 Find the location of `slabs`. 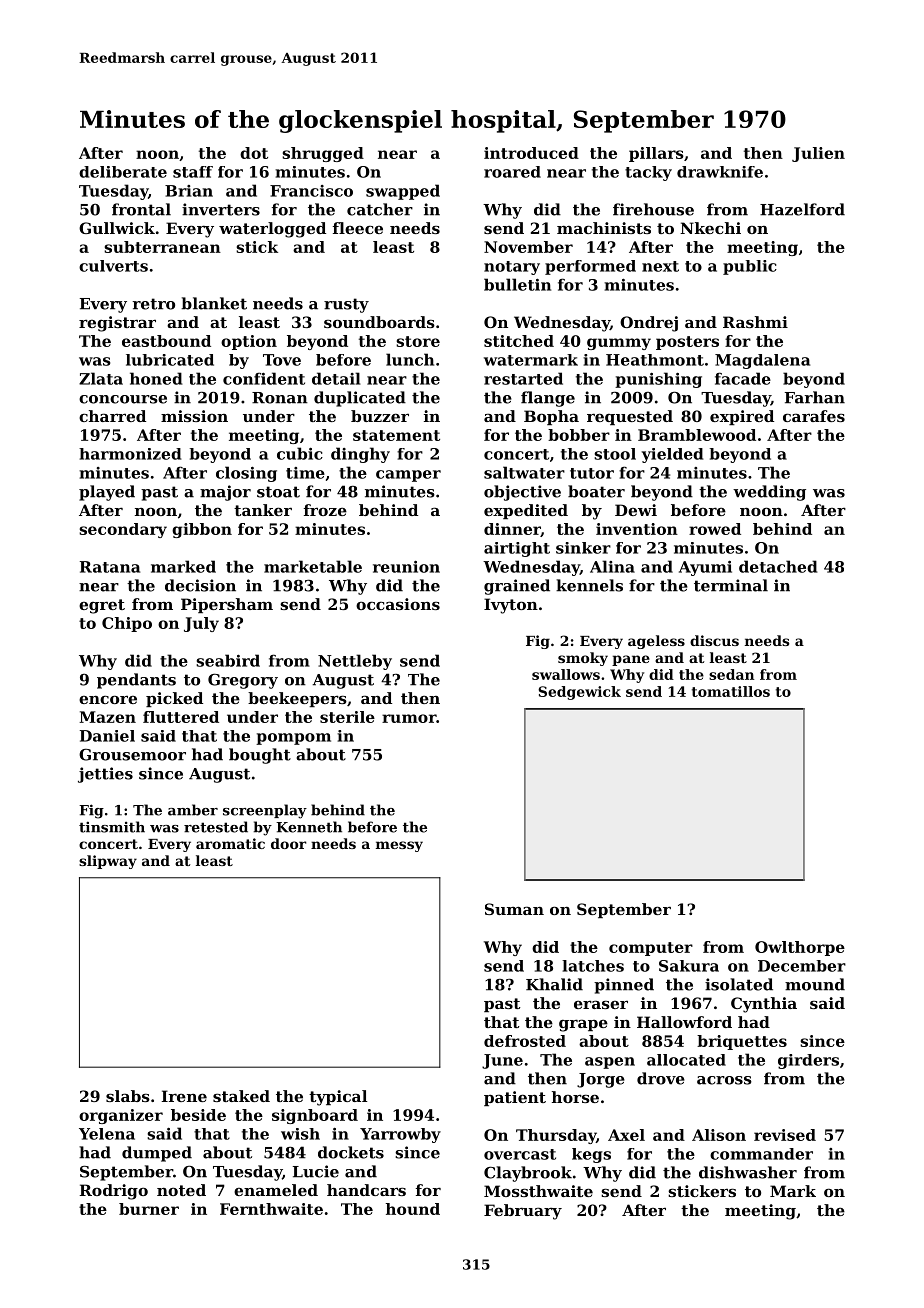

slabs is located at coordinates (128, 1096).
